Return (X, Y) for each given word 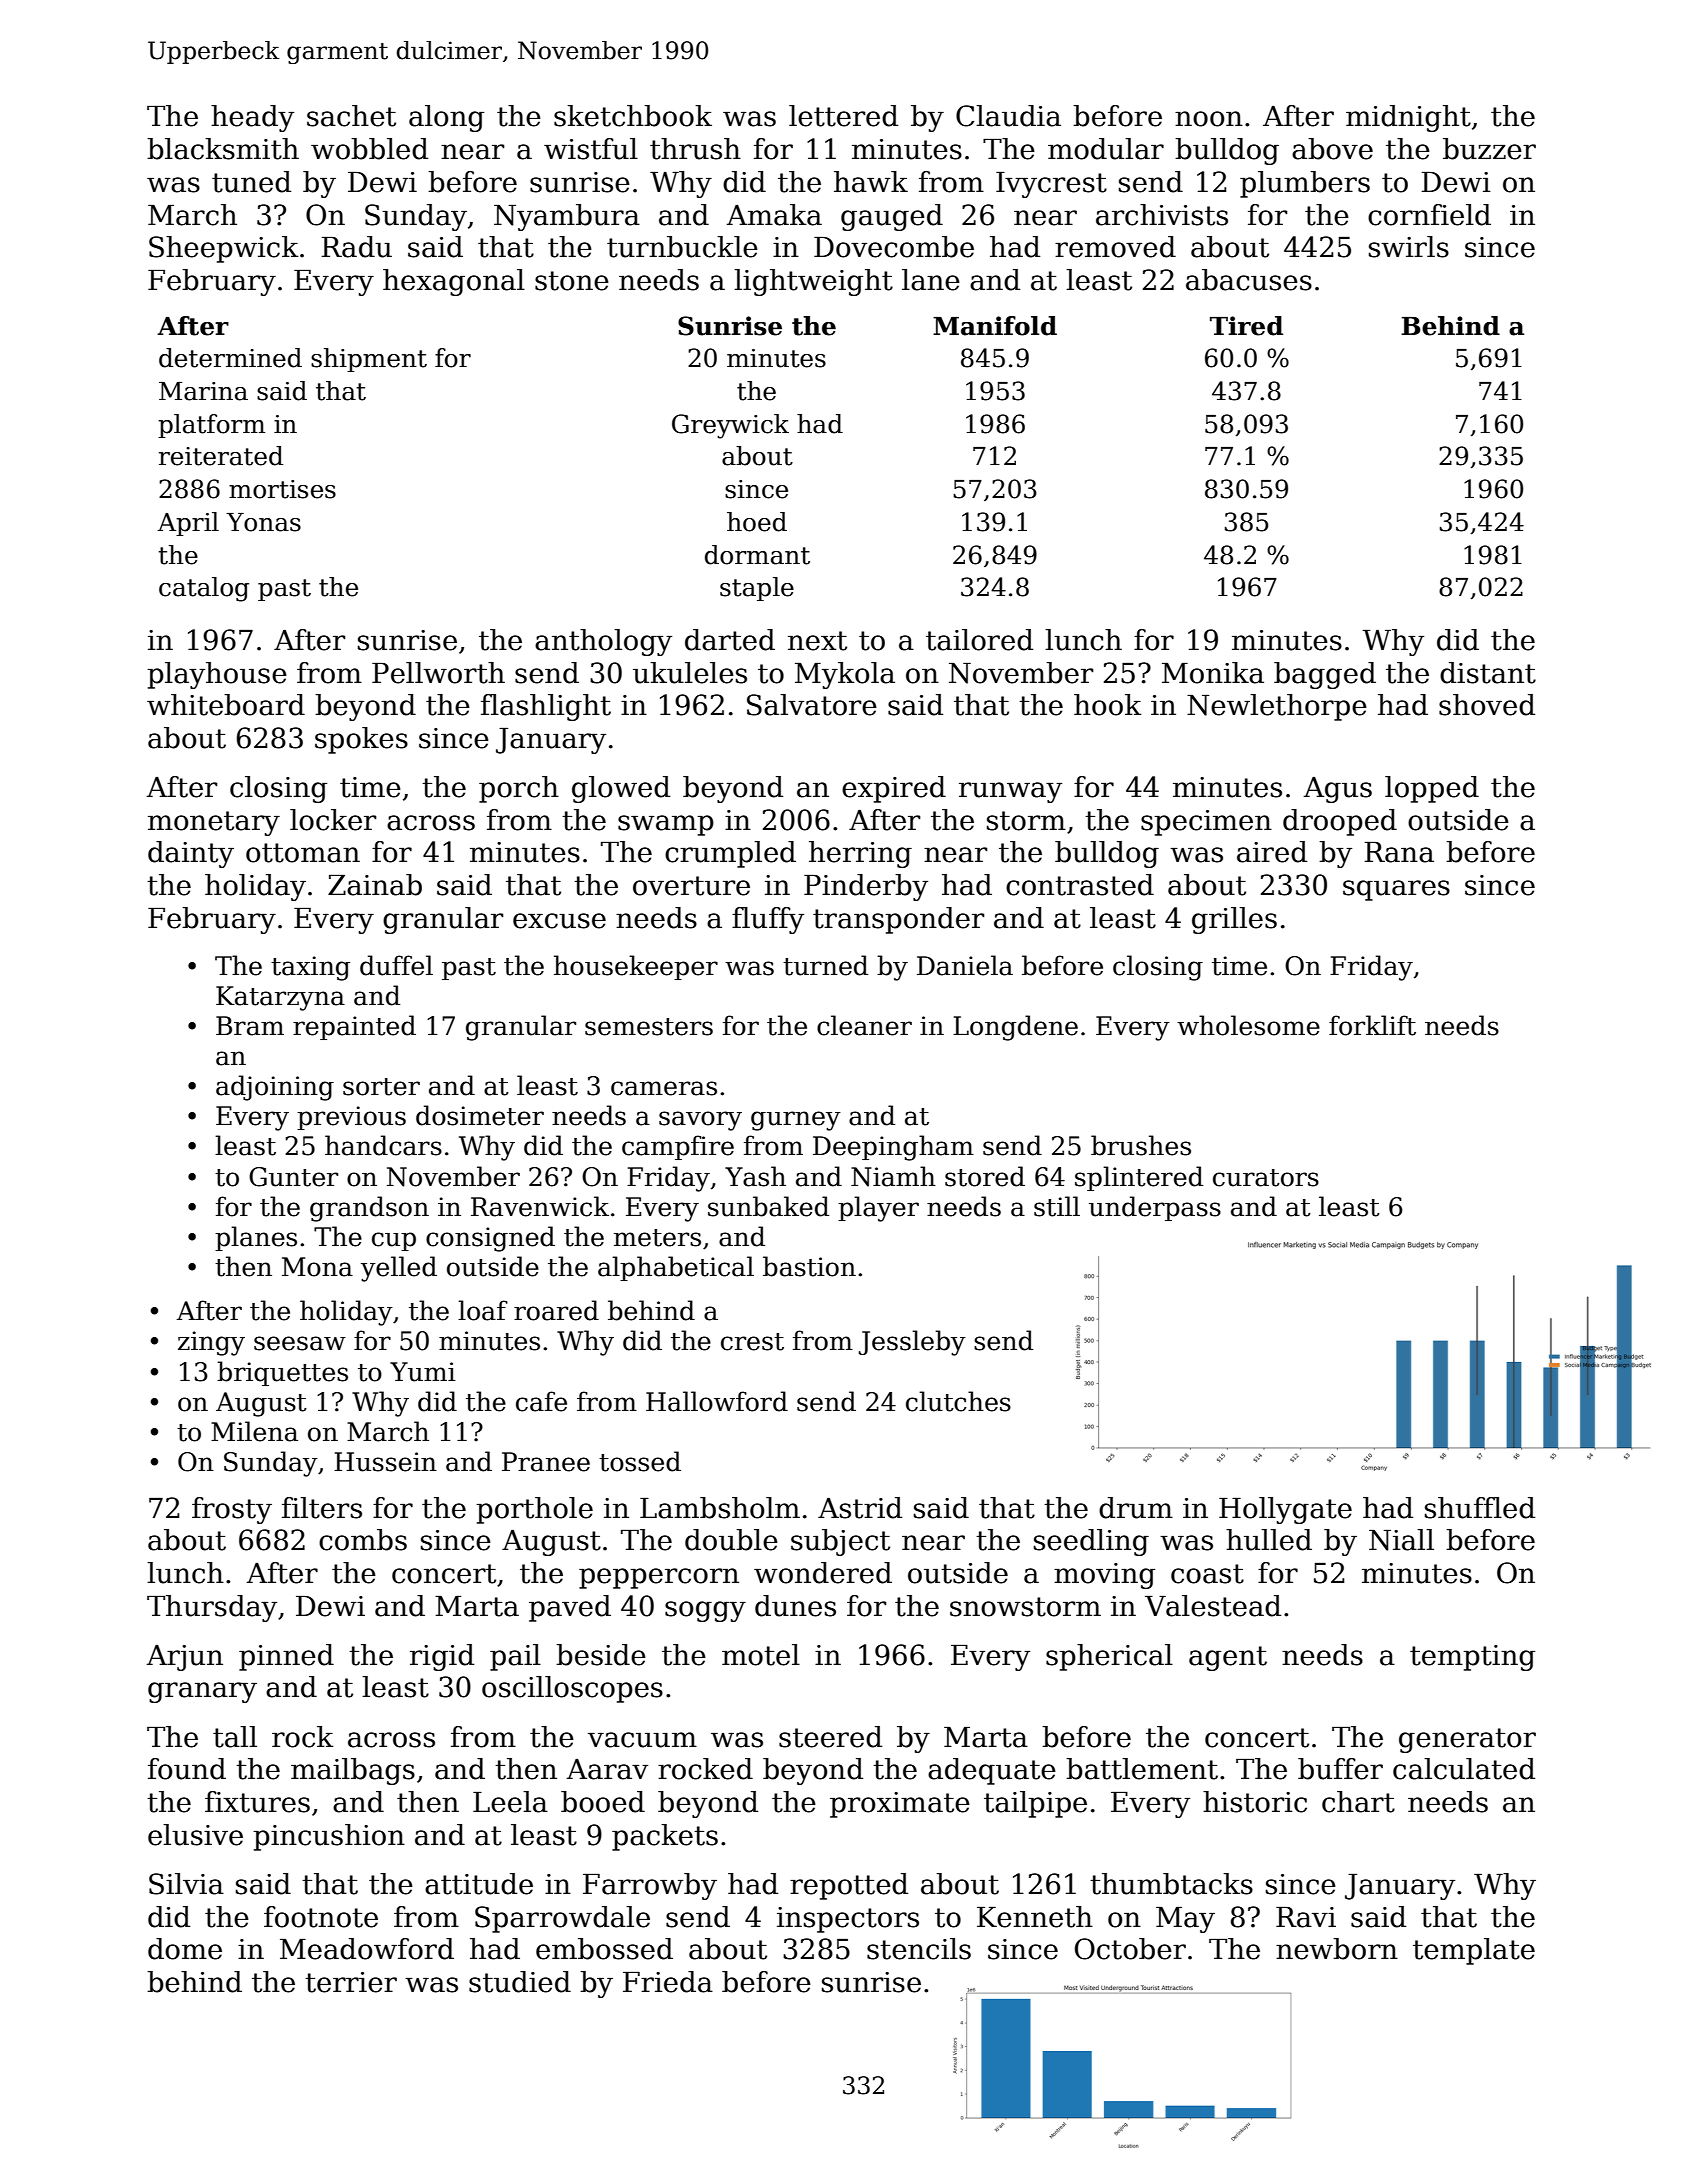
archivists (1162, 215)
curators (1266, 1178)
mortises (282, 489)
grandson (369, 1209)
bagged (1325, 675)
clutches (958, 1401)
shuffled (1480, 1508)
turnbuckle (682, 247)
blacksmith (223, 149)
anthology (603, 642)
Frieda (668, 1982)
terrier (351, 1982)
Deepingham (893, 1148)
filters (322, 1508)
